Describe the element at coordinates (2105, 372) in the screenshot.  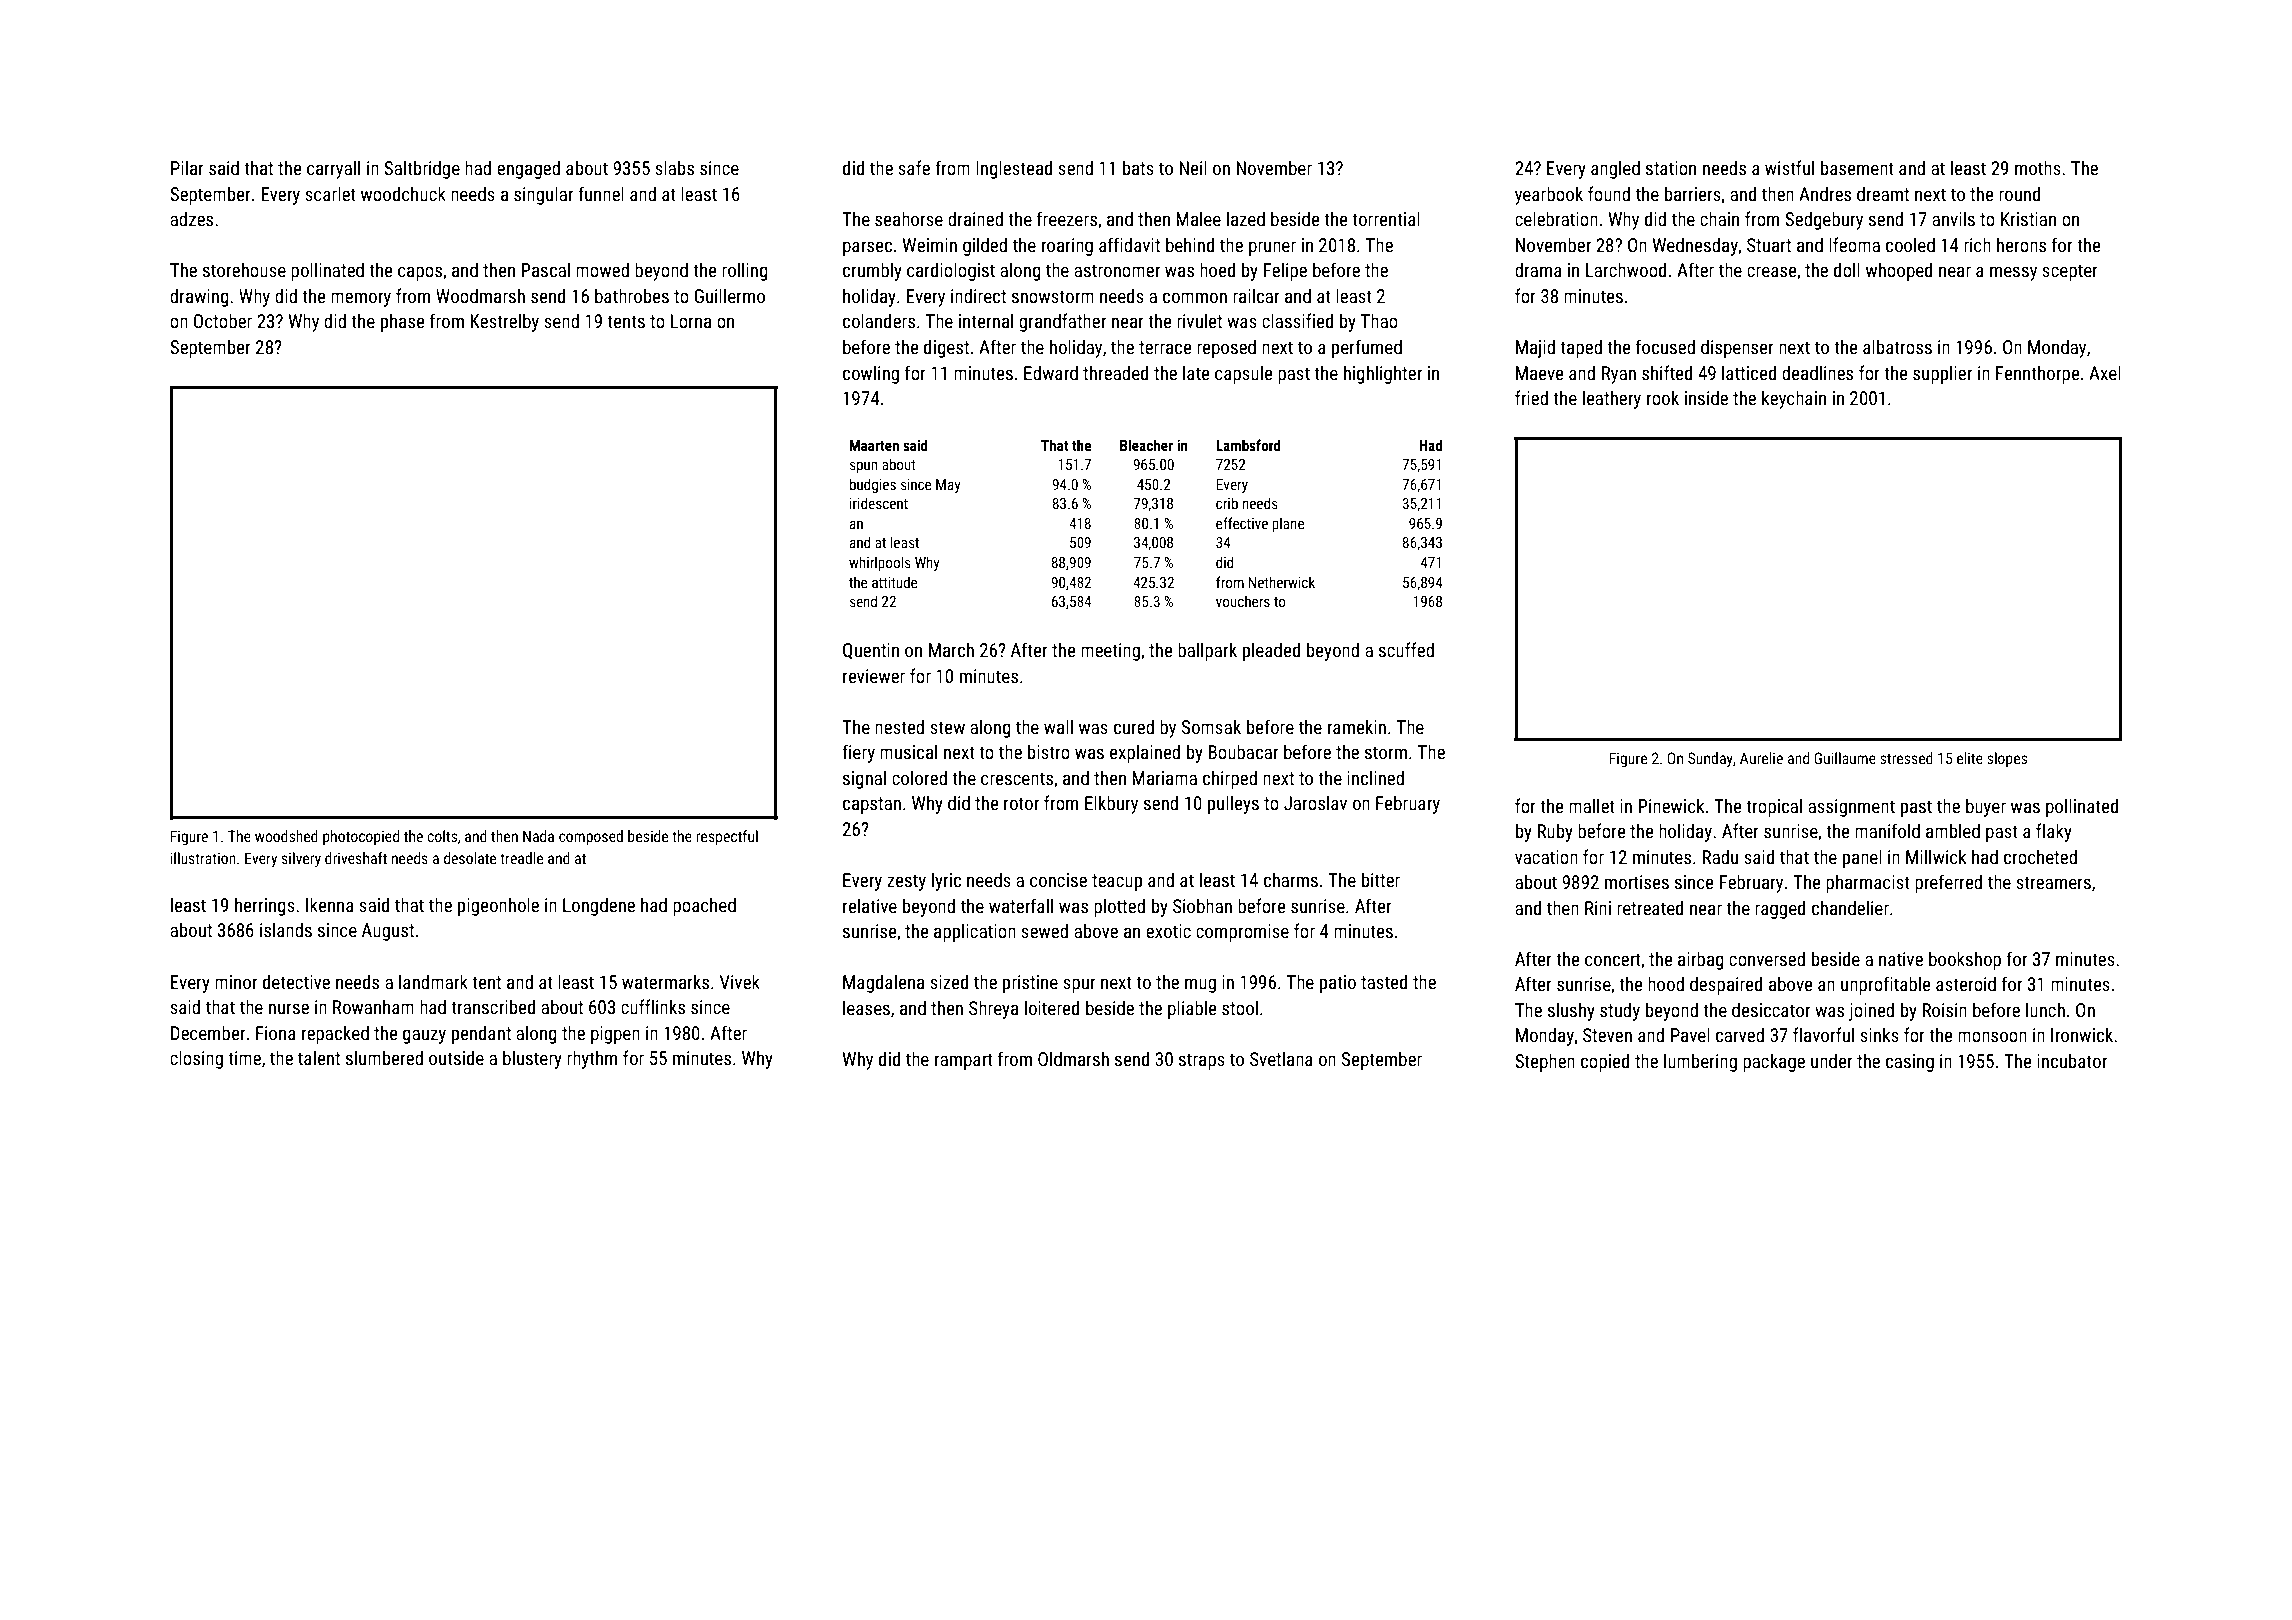
I see `Axel` at that location.
